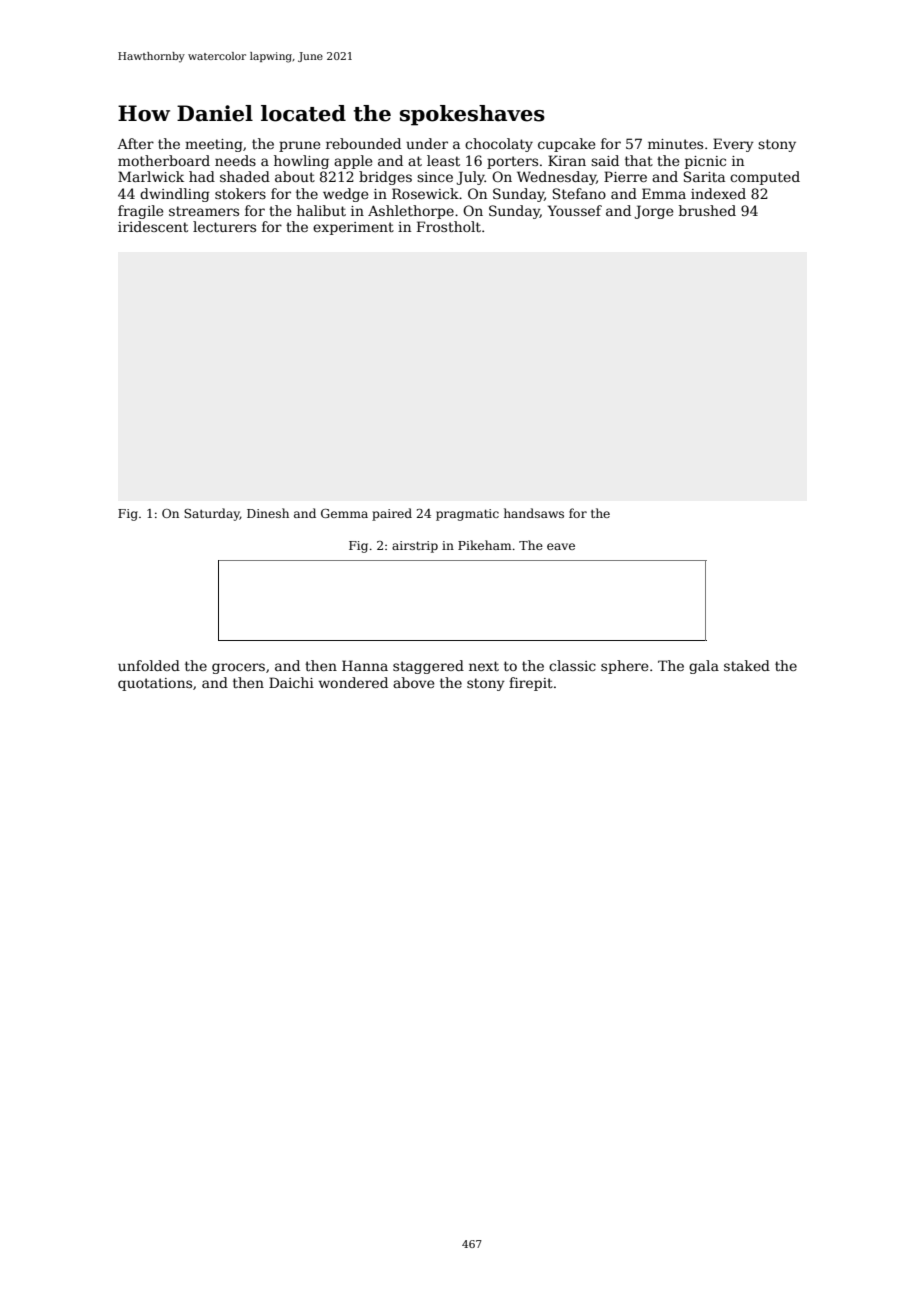 The width and height of the image is (924, 1308). I want to click on Frostholt, so click(449, 226).
